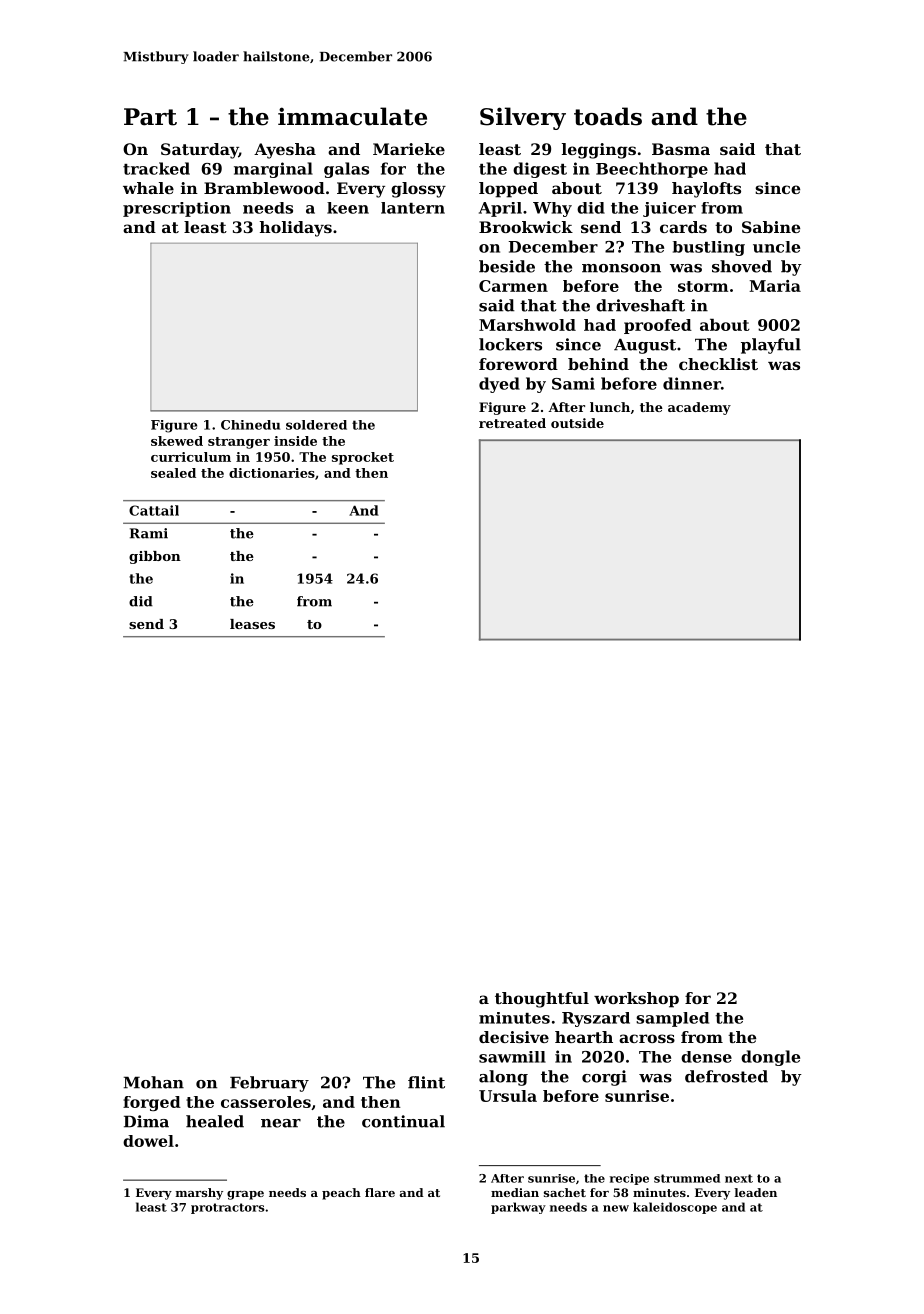  Describe the element at coordinates (577, 423) in the image. I see `outside` at that location.
